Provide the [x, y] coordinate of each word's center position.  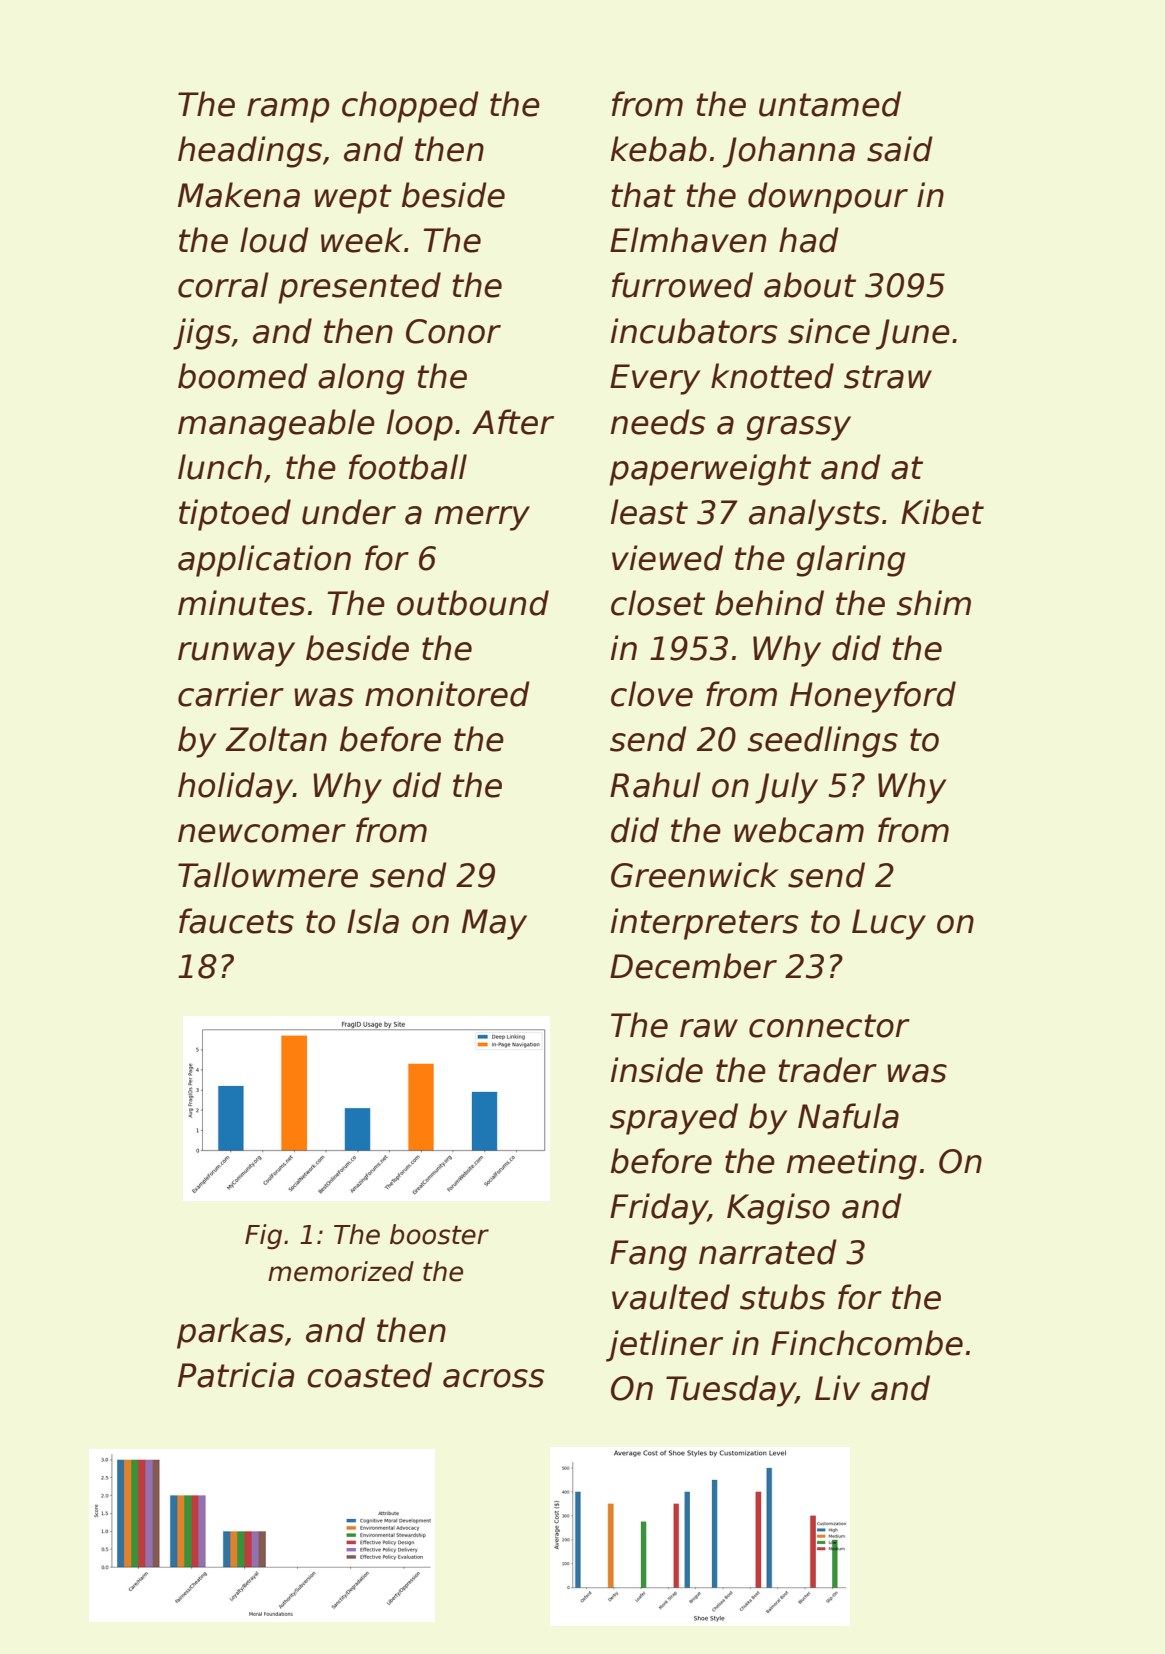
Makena [239, 195]
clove [652, 694]
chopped [410, 107]
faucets [236, 921]
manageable [276, 425]
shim [934, 603]
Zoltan [276, 739]
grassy [799, 428]
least [649, 512]
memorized [341, 1271]
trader [827, 1070]
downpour [828, 198]
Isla [373, 921]
